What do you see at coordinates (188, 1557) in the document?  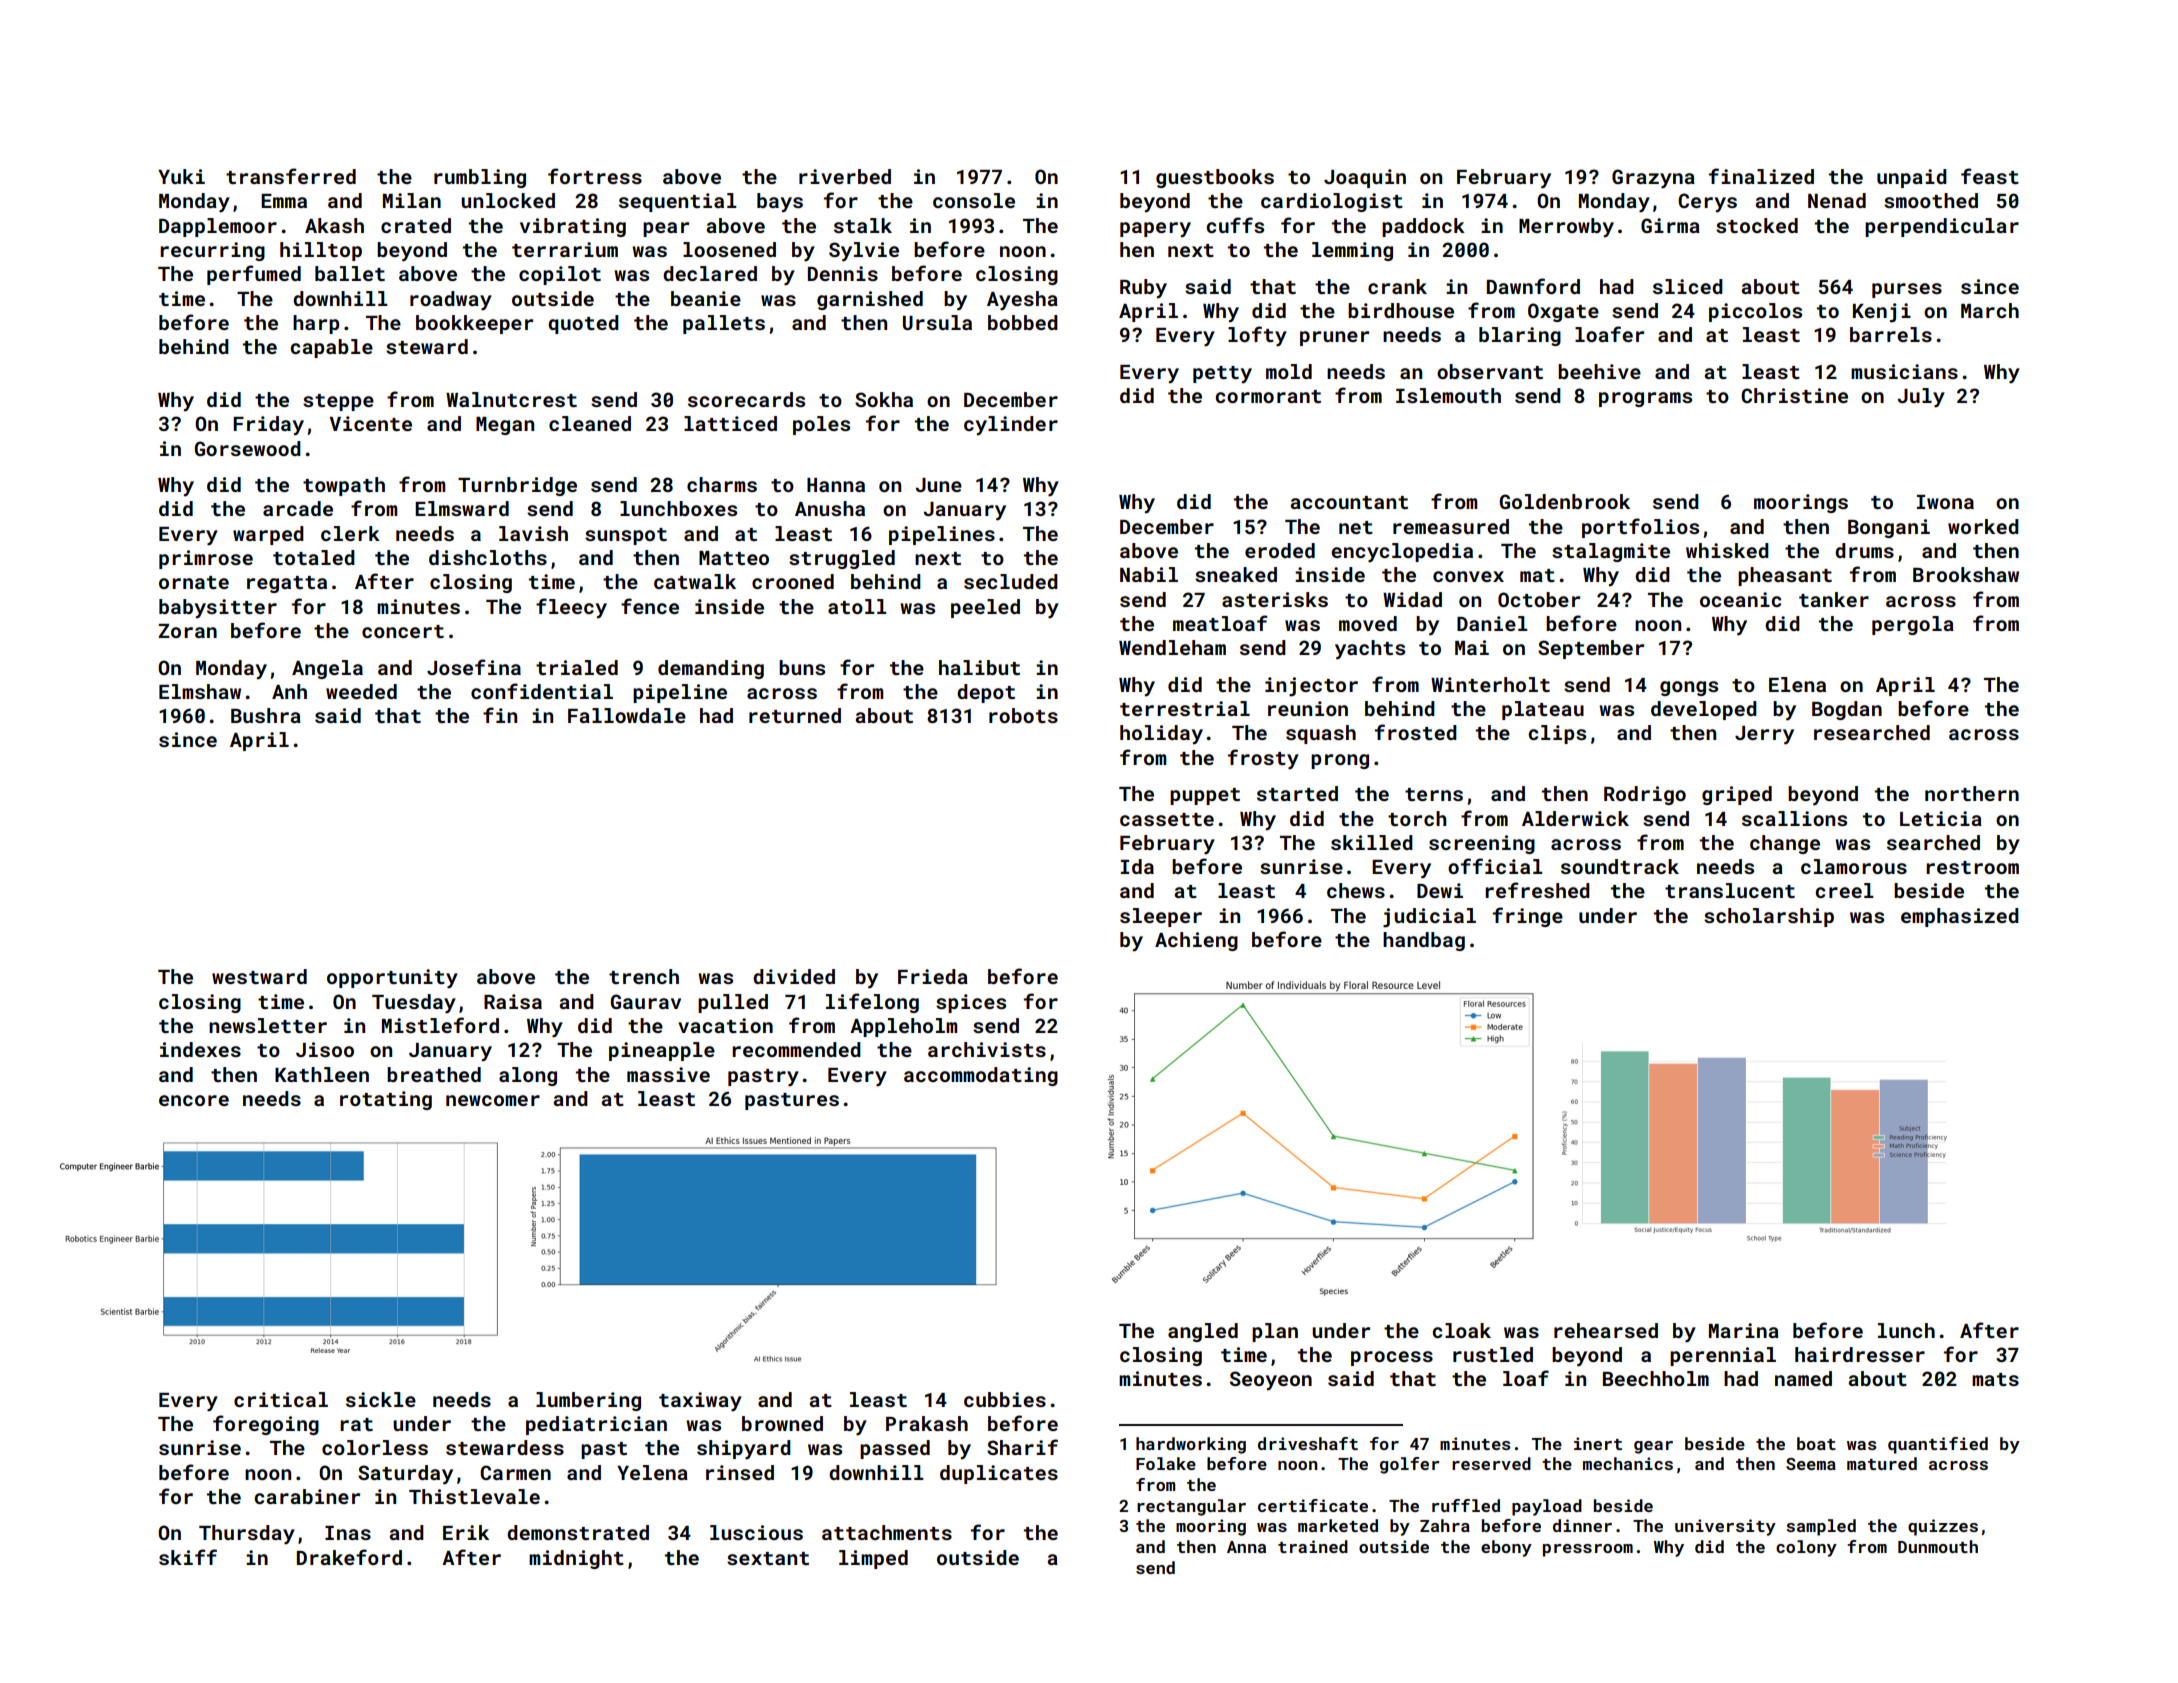 I see `skiff` at bounding box center [188, 1557].
